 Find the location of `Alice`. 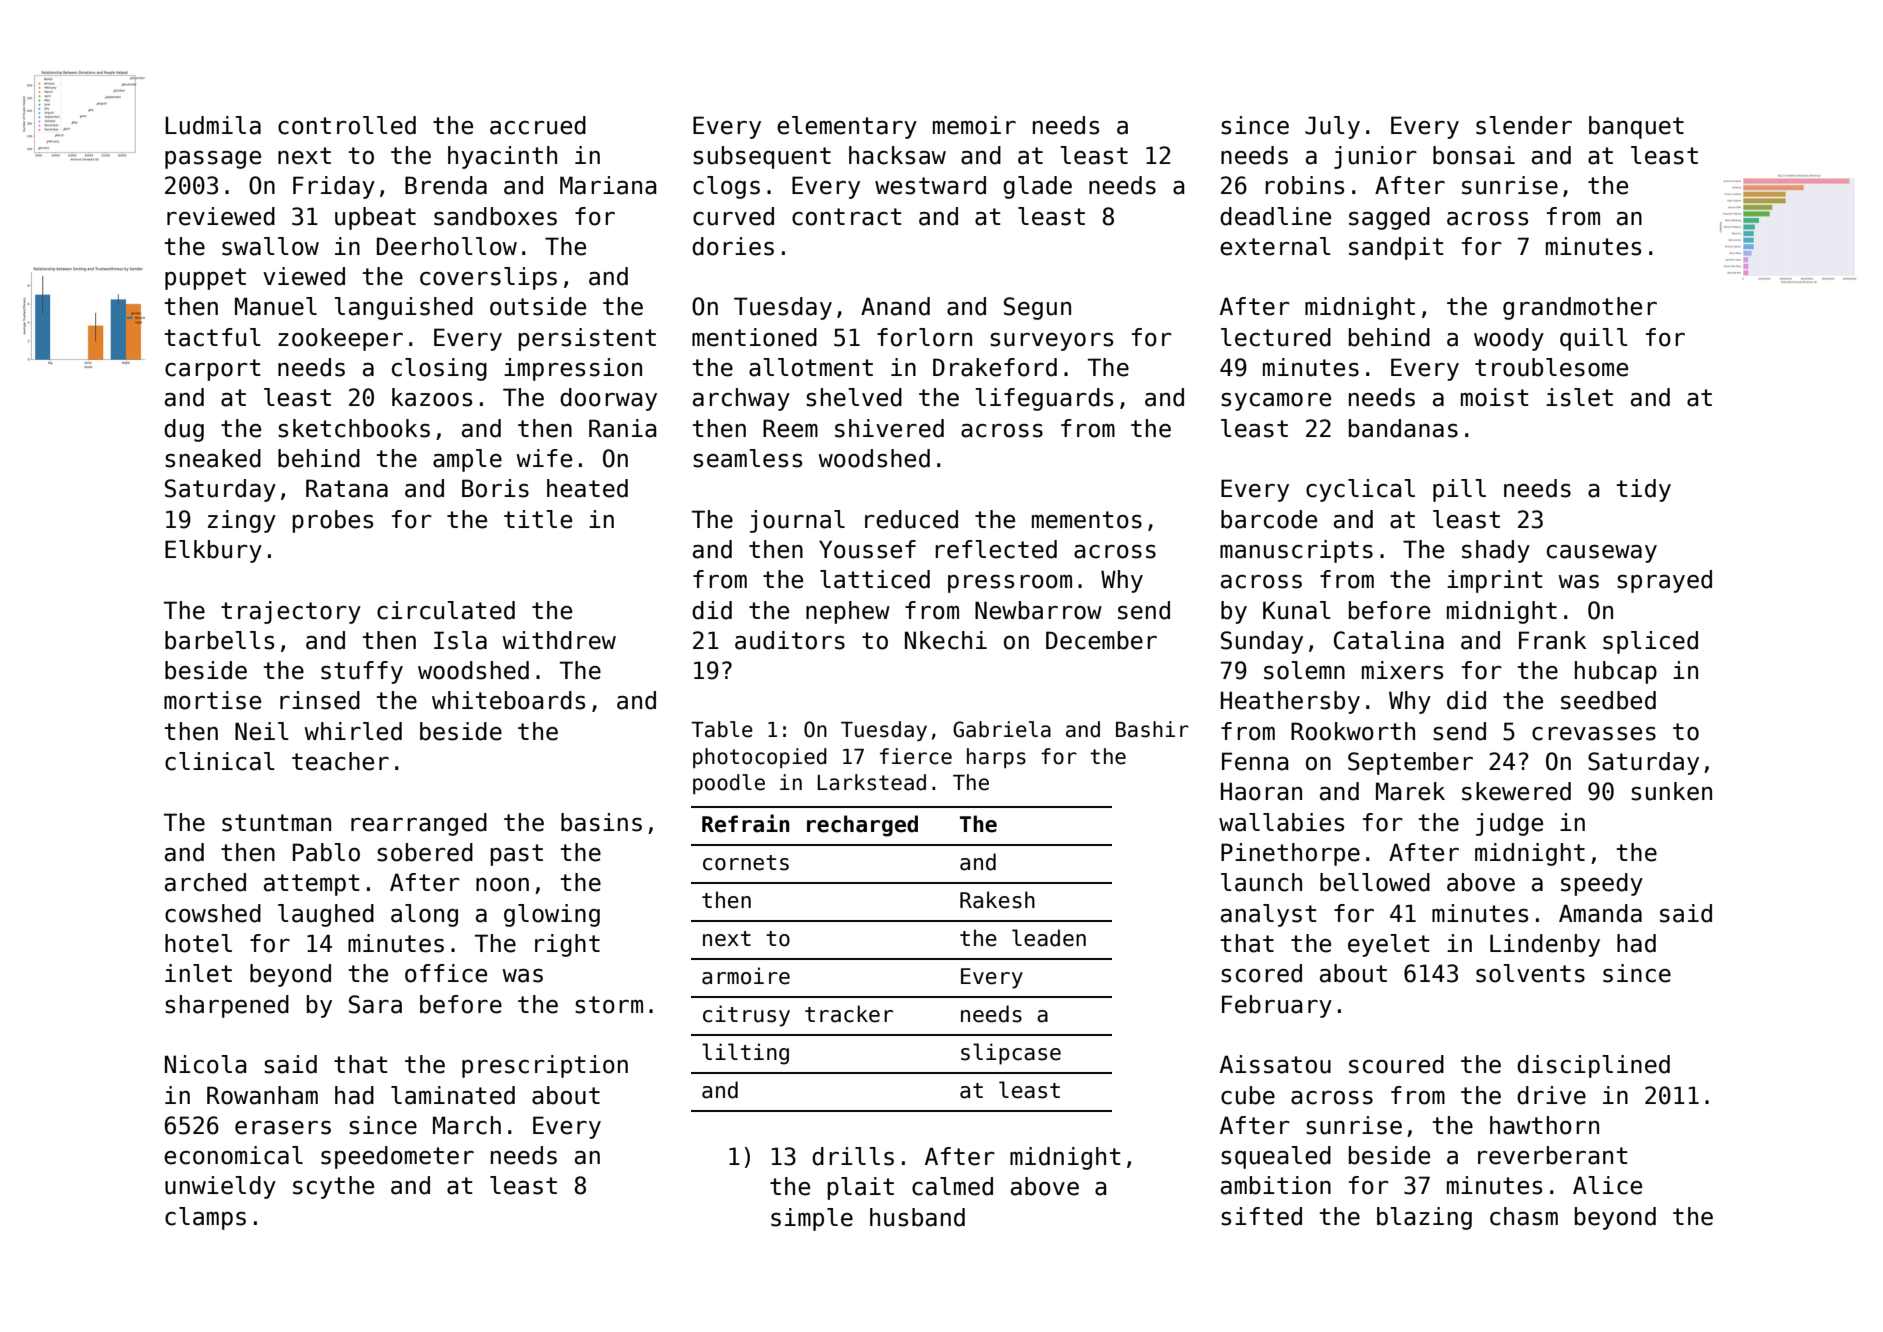

Alice is located at coordinates (1607, 1185).
